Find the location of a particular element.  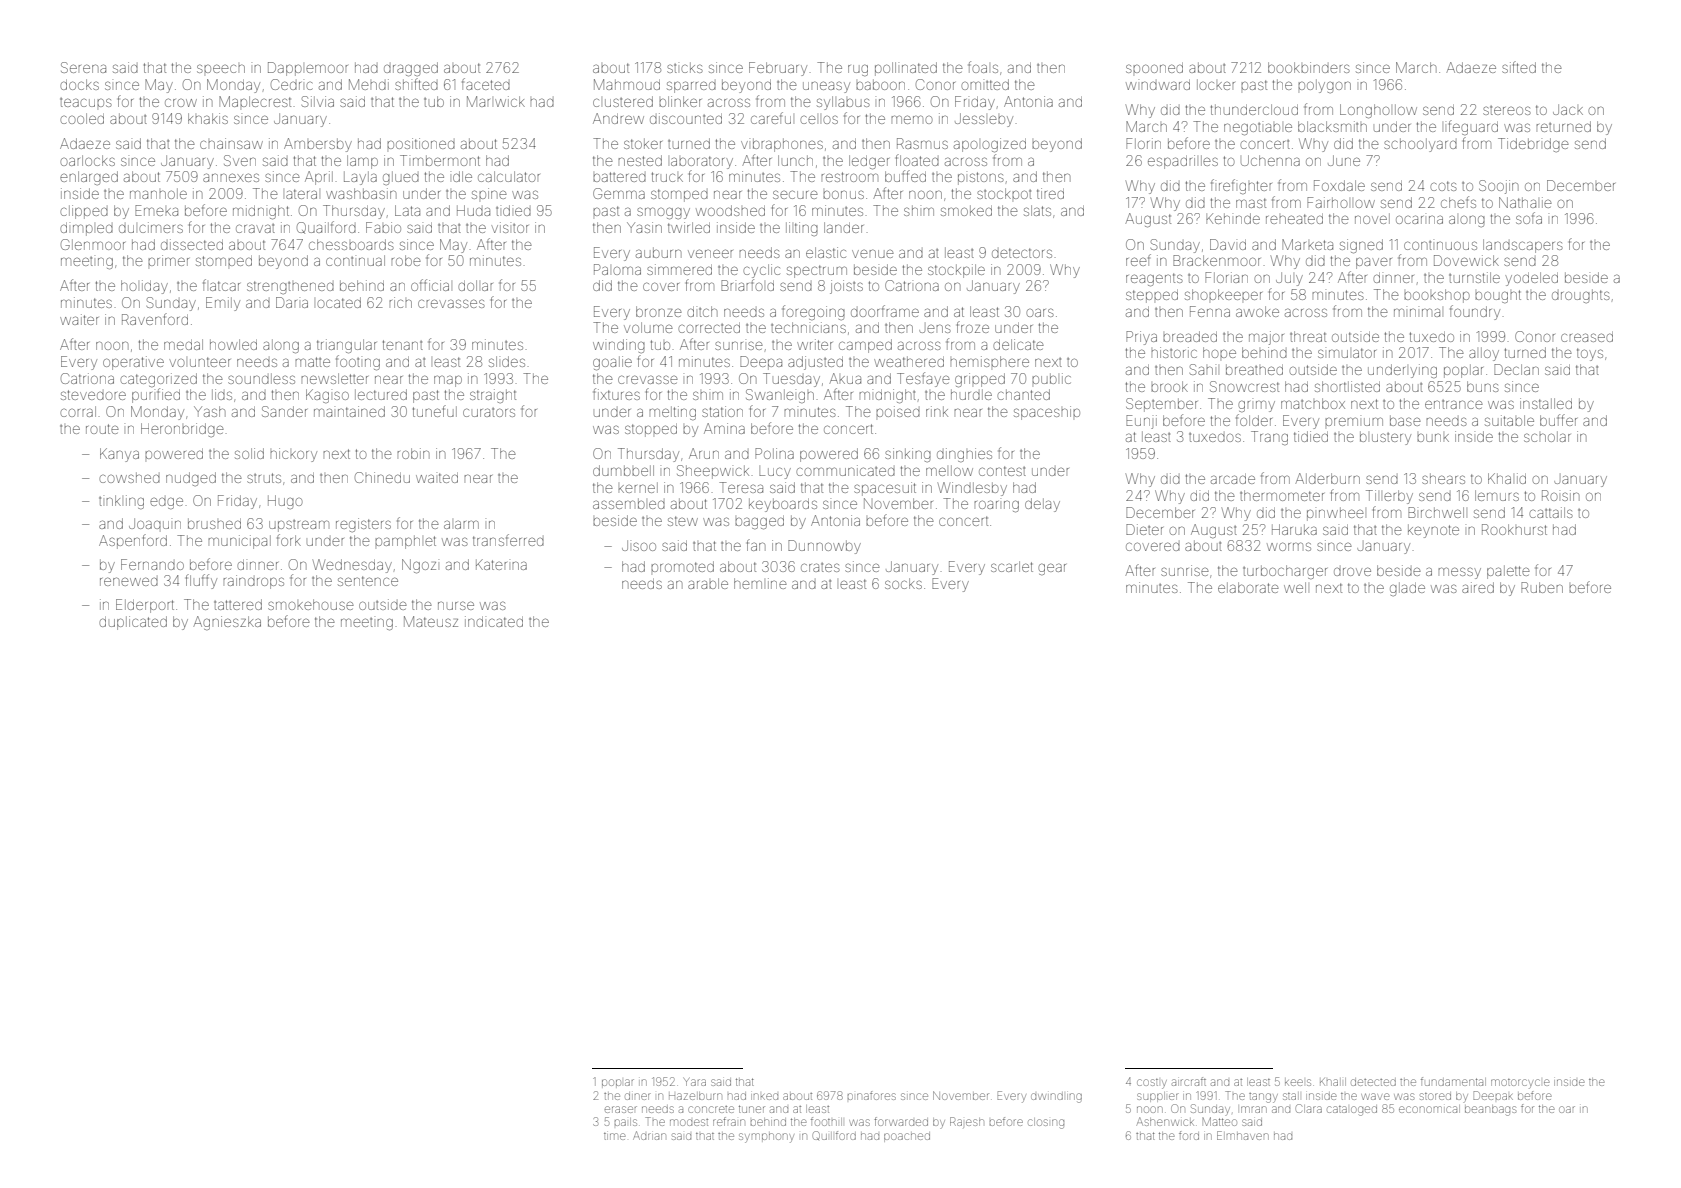

drove is located at coordinates (1352, 571).
